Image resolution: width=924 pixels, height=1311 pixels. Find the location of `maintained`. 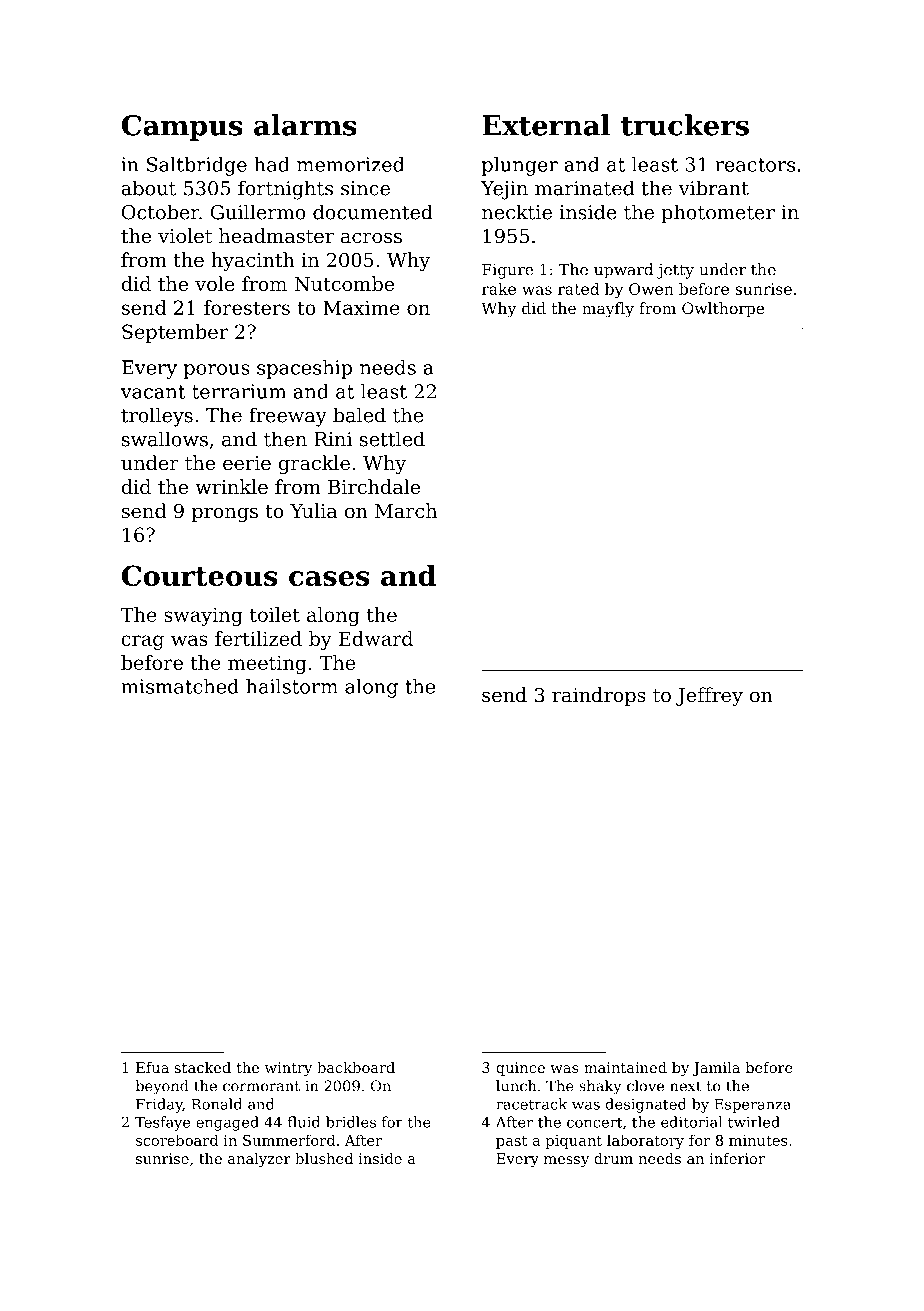

maintained is located at coordinates (625, 1067).
